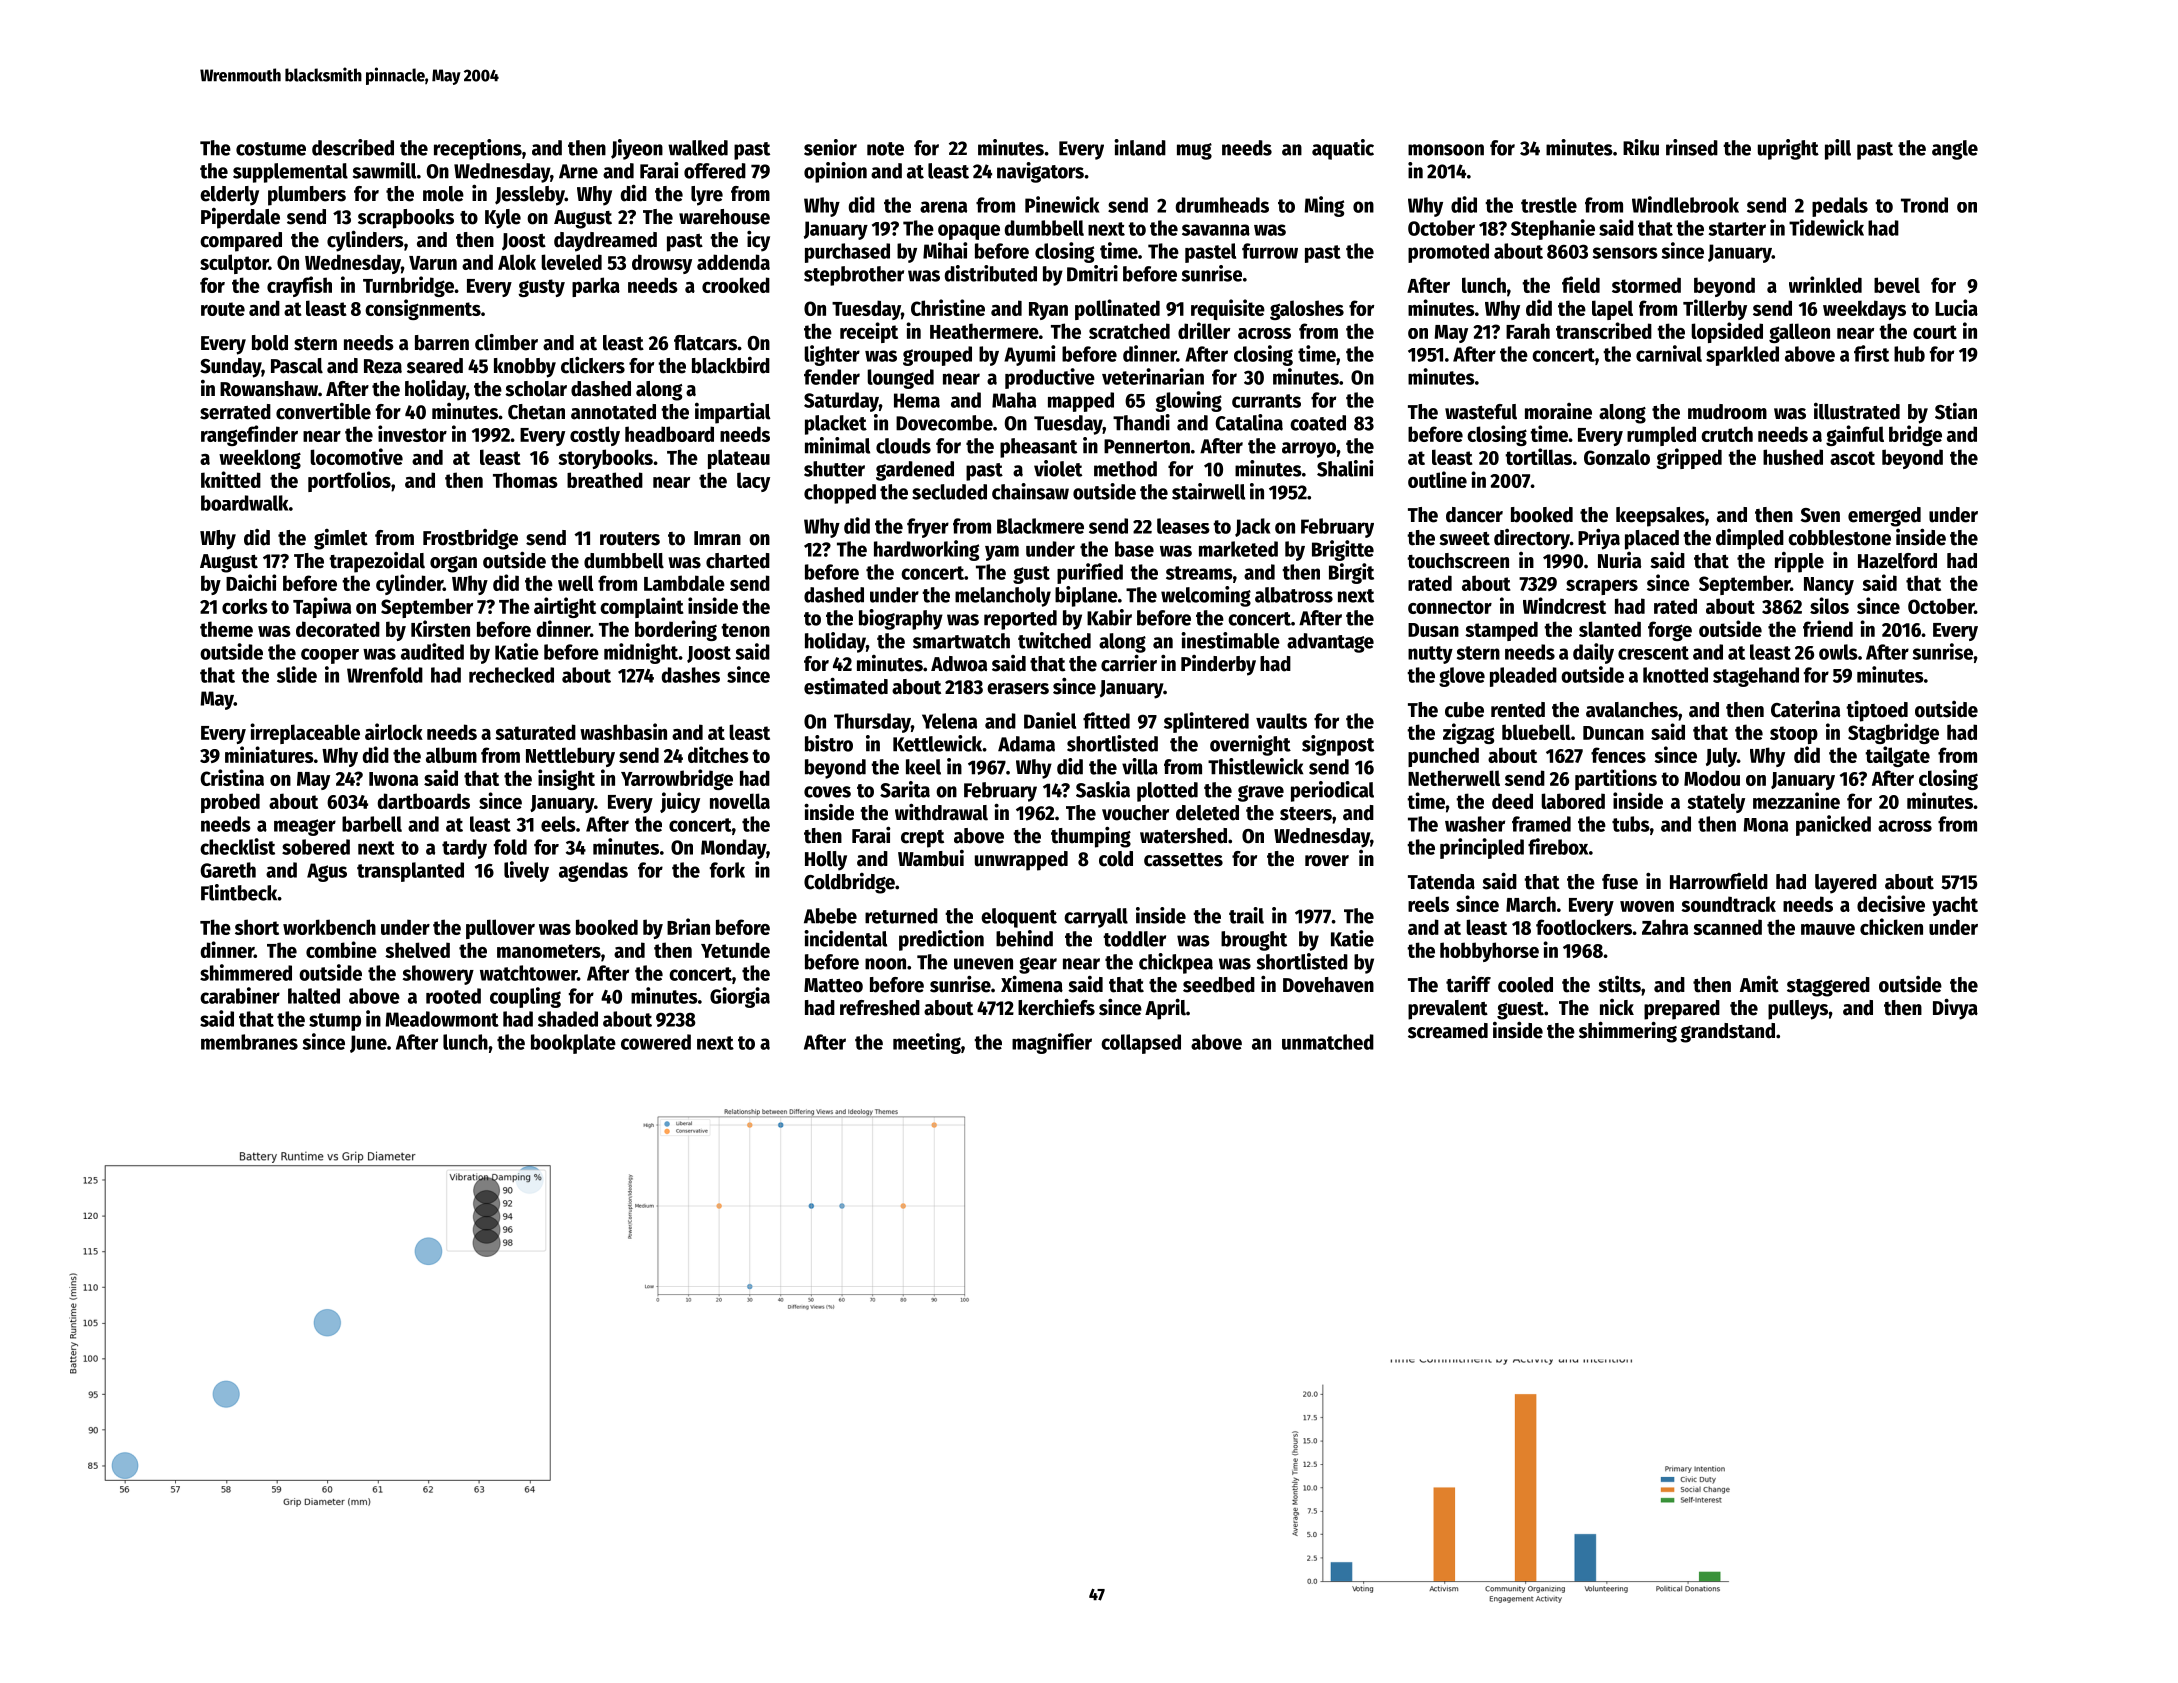 Image resolution: width=2178 pixels, height=1683 pixels. What do you see at coordinates (595, 436) in the page?
I see `costly` at bounding box center [595, 436].
